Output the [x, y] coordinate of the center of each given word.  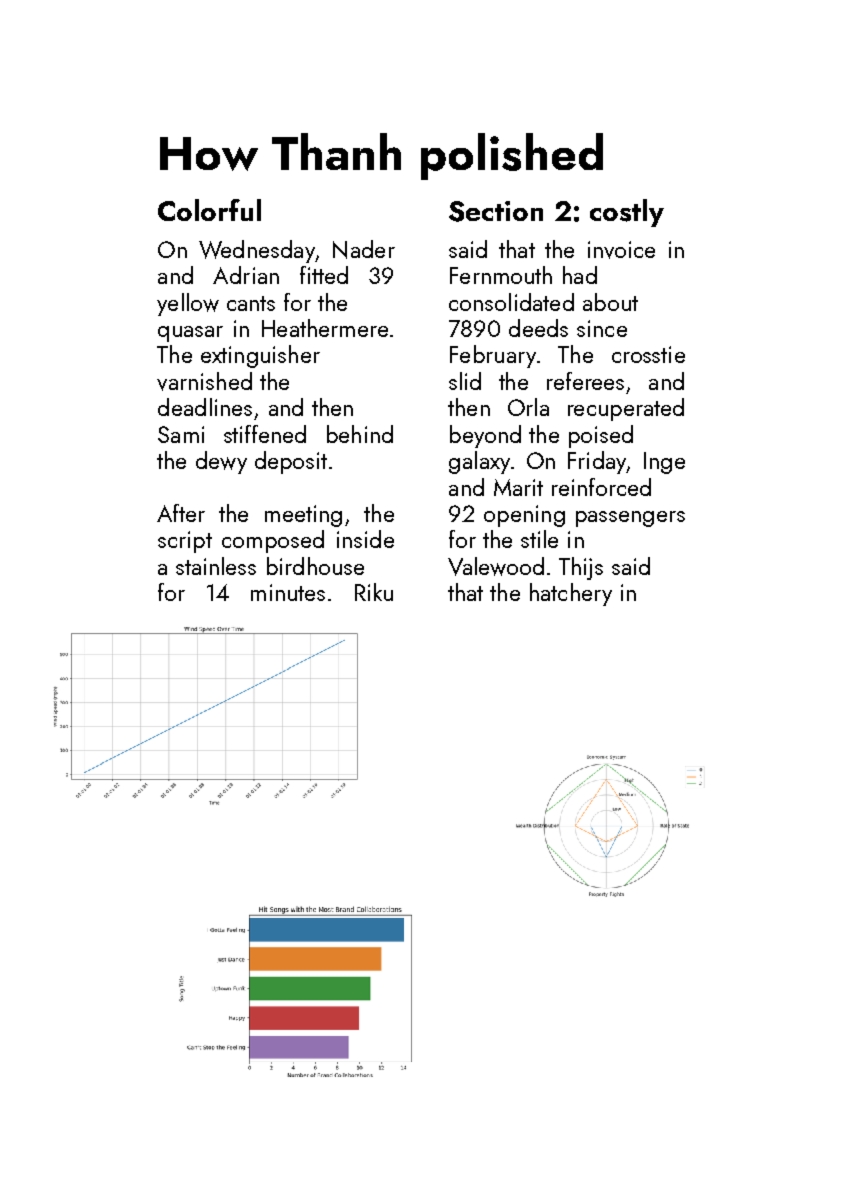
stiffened [265, 434]
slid [465, 381]
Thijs [581, 568]
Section [496, 211]
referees [585, 381]
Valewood [496, 566]
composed [273, 541]
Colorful [209, 210]
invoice [621, 250]
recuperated [626, 409]
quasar [190, 334]
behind [360, 434]
